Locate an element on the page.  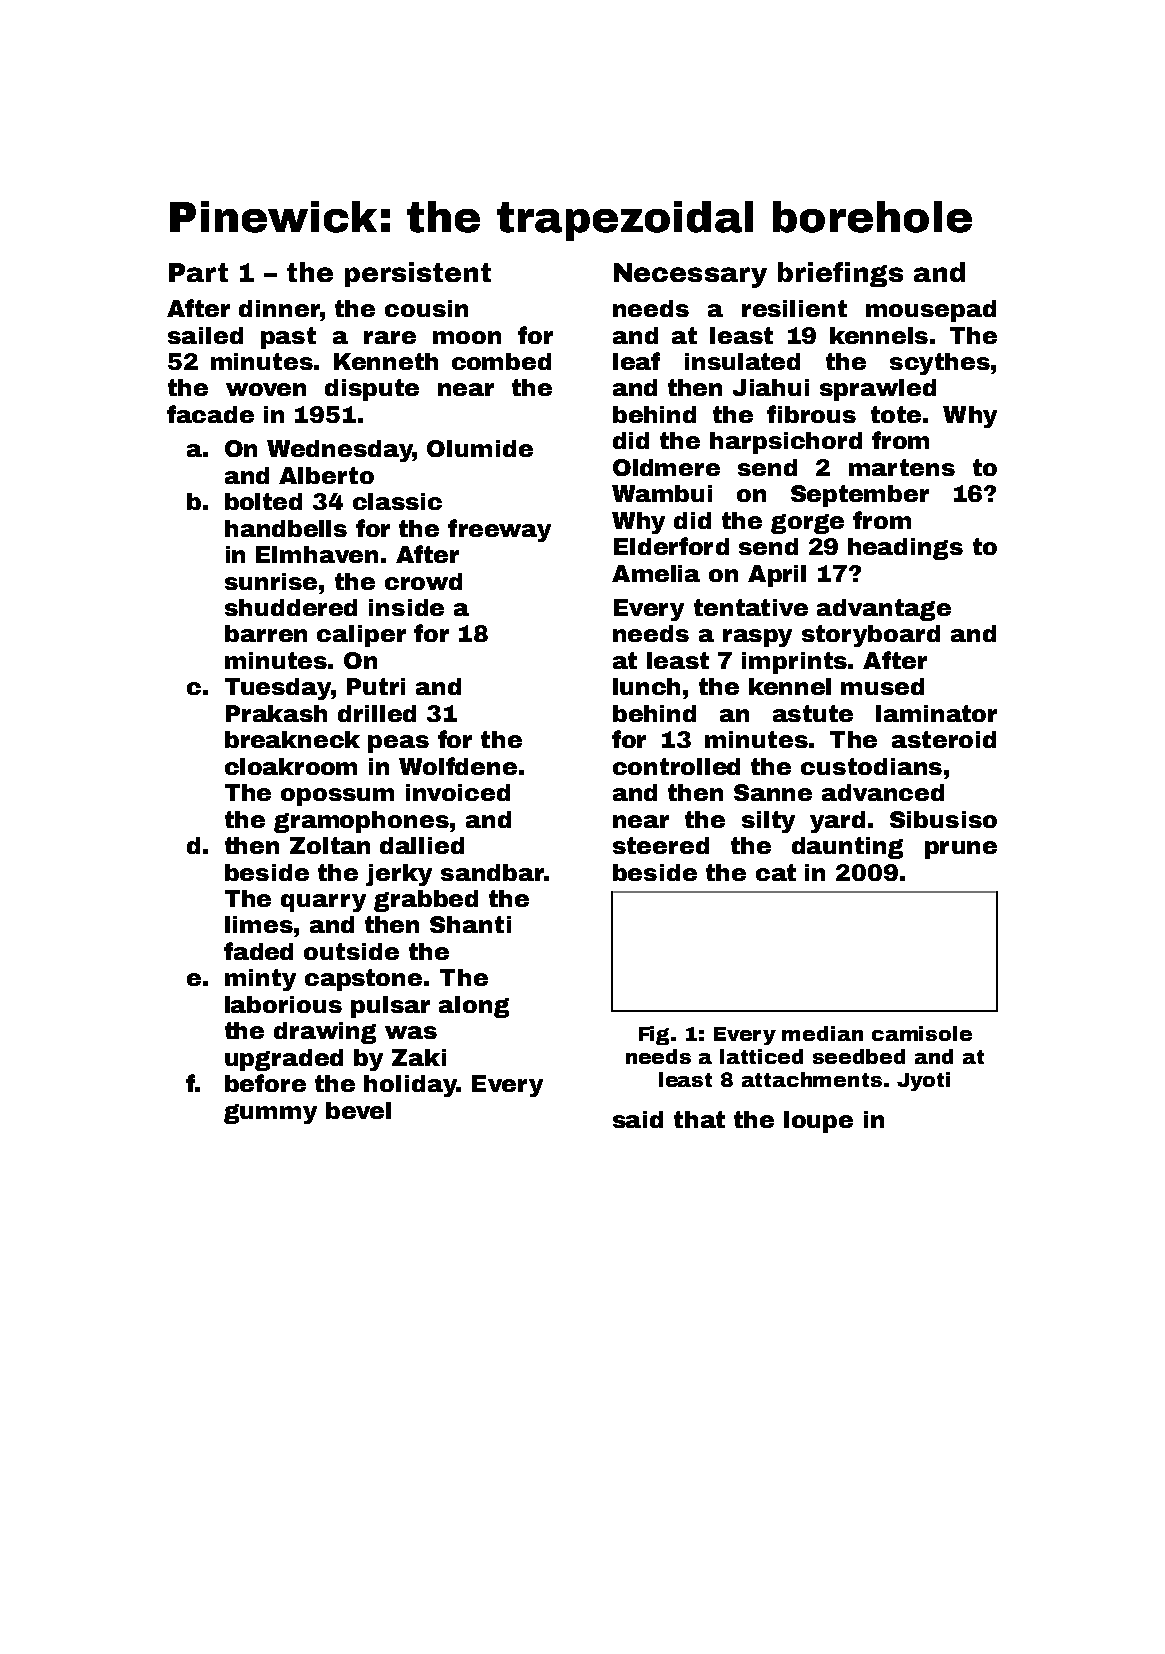
opossum is located at coordinates (337, 797).
